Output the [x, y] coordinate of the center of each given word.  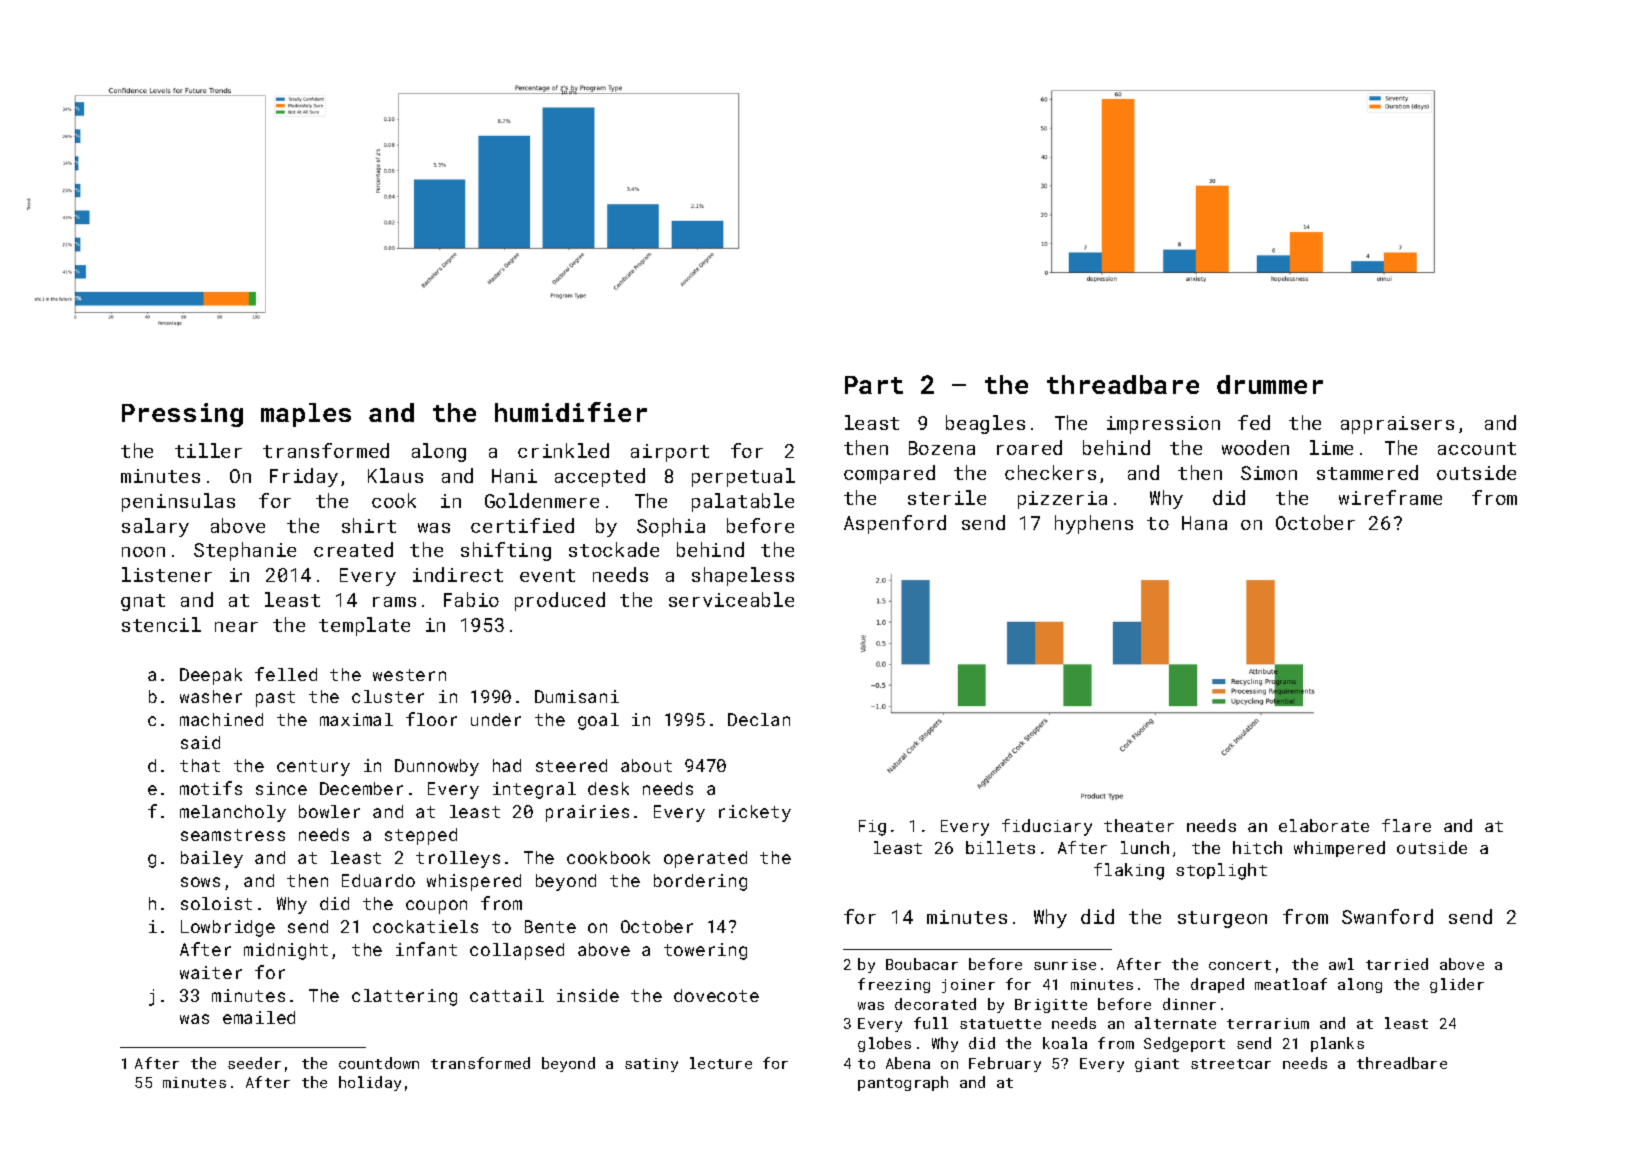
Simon [1269, 473]
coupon [436, 907]
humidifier [571, 412]
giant [1157, 1065]
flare [1406, 825]
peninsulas [178, 502]
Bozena [942, 448]
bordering [700, 882]
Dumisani [577, 696]
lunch [1145, 847]
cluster [388, 696]
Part [874, 385]
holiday [370, 1083]
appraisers [1397, 425]
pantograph [903, 1083]
